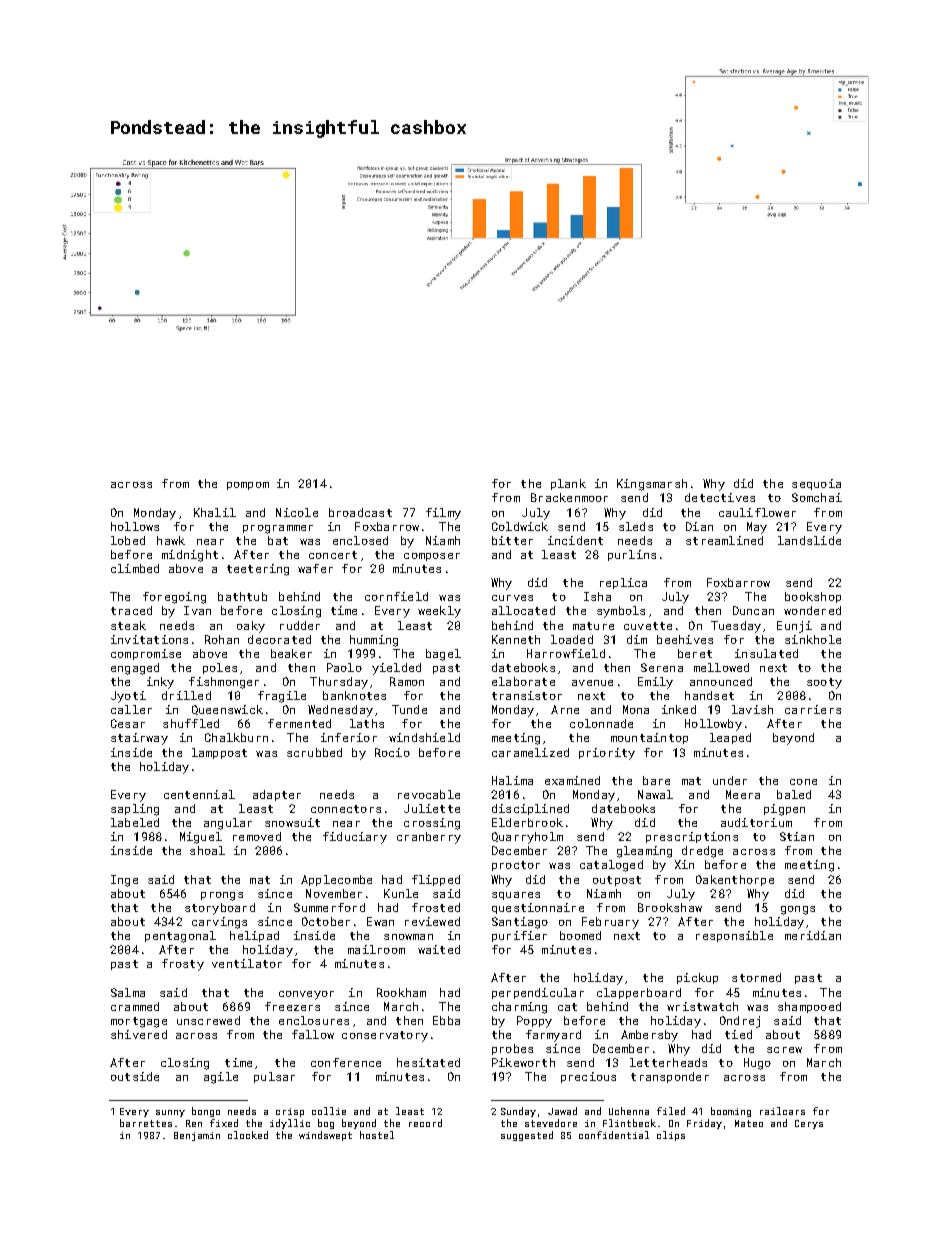  What do you see at coordinates (197, 610) in the screenshot?
I see `Ivan` at bounding box center [197, 610].
